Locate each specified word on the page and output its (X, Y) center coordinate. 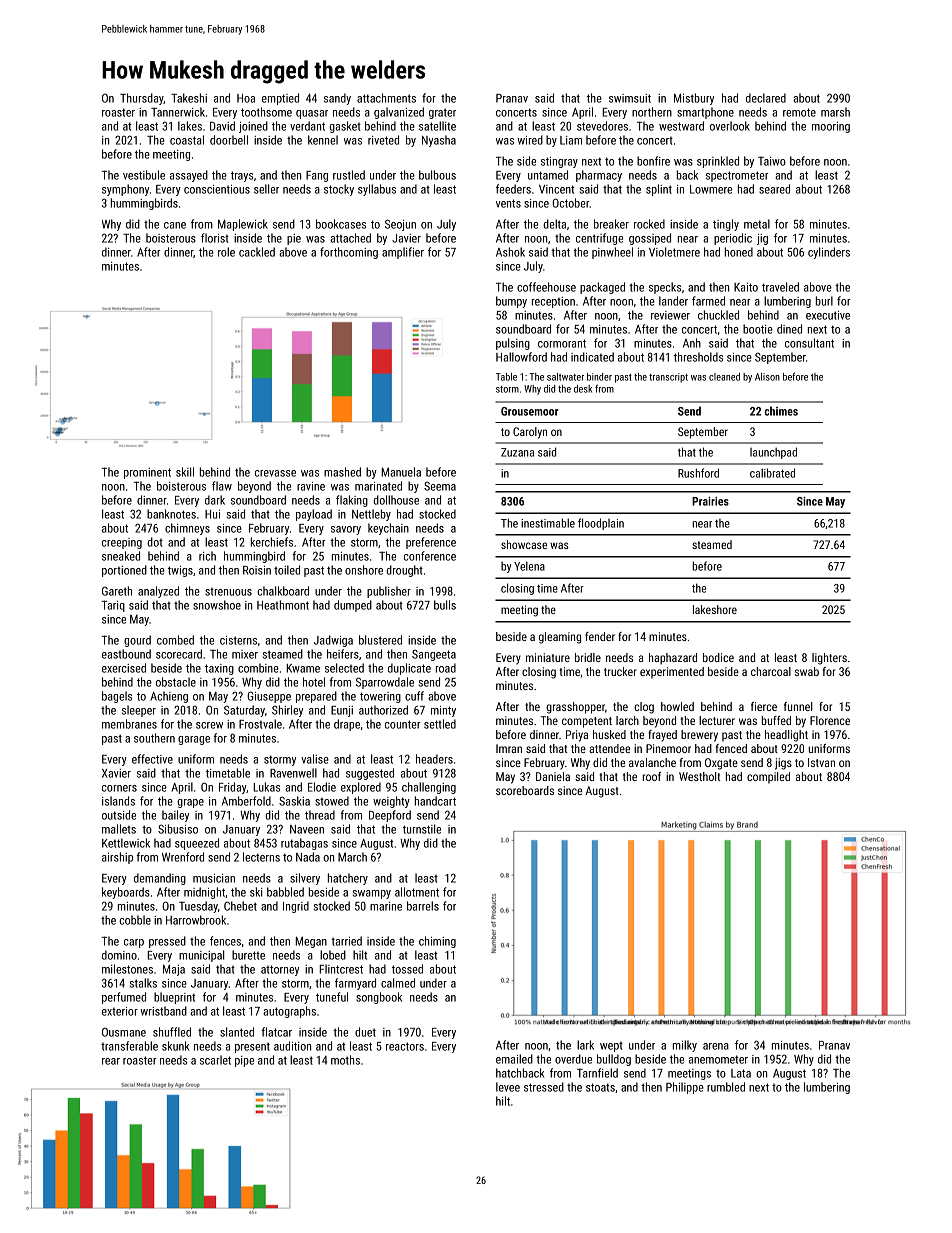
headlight (786, 736)
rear (111, 1061)
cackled (257, 252)
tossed (407, 969)
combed (175, 640)
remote (799, 112)
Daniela (553, 776)
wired (530, 140)
